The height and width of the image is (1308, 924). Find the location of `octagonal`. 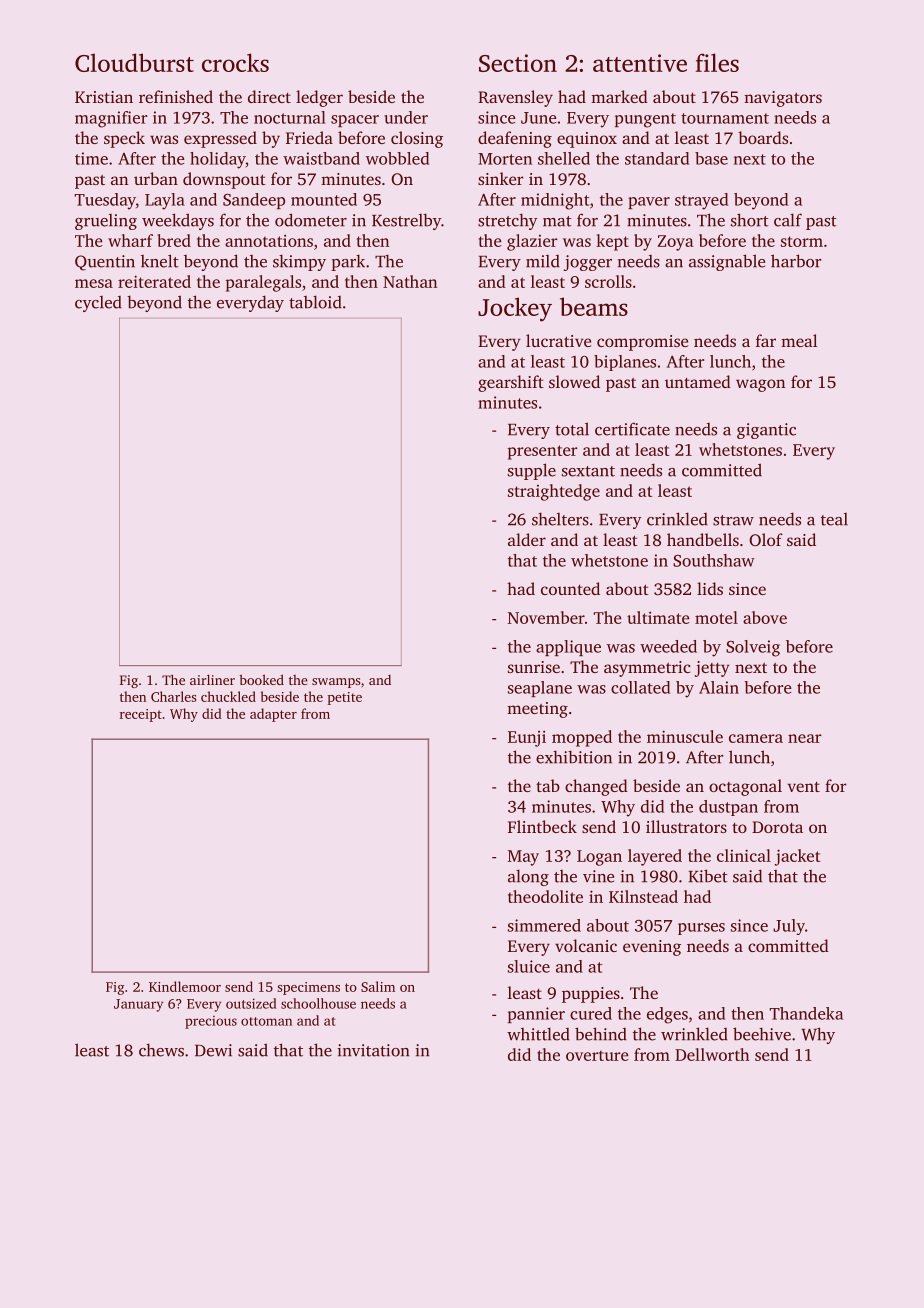

octagonal is located at coordinates (745, 787).
